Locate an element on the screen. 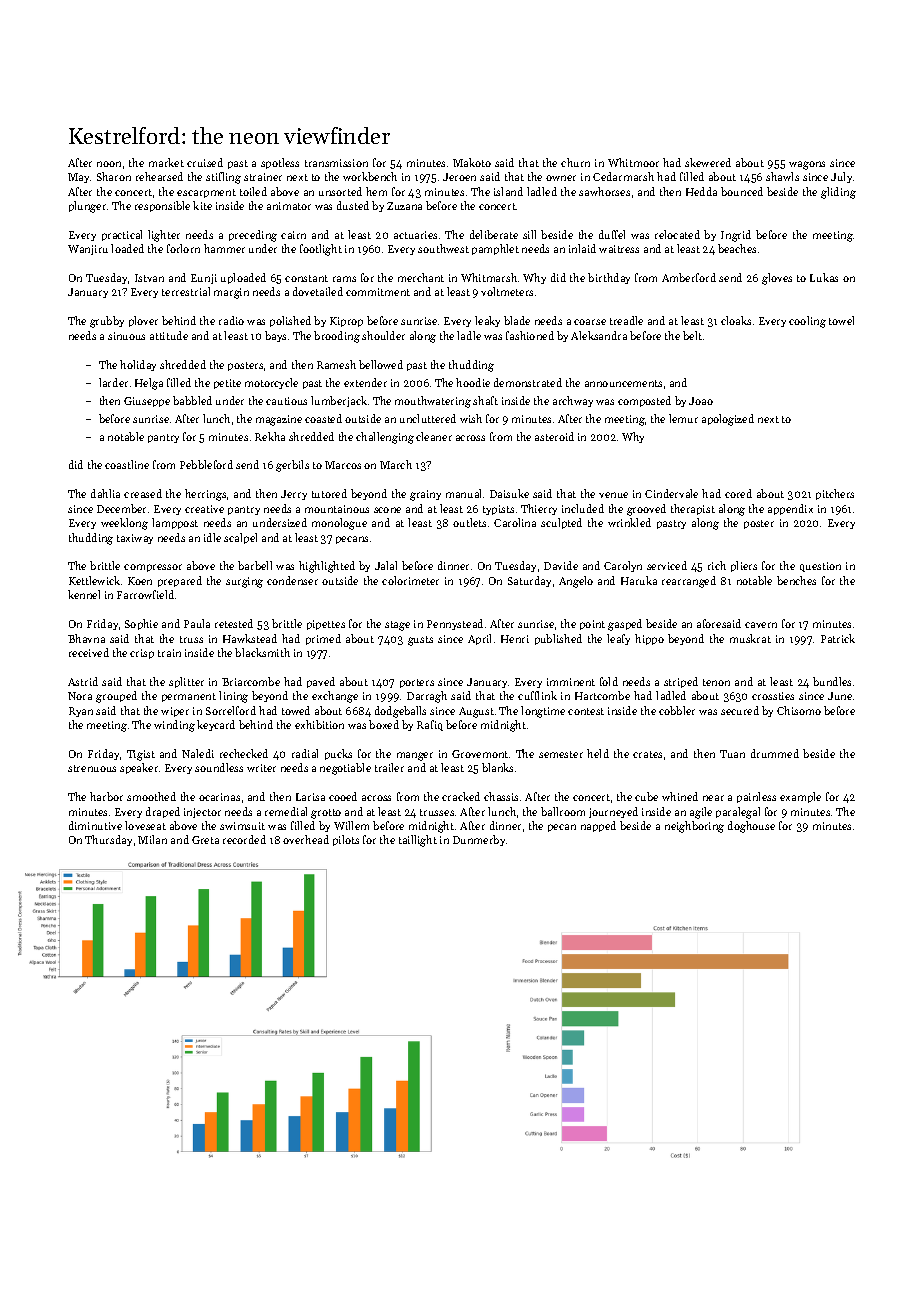  ocarinas is located at coordinates (219, 797).
